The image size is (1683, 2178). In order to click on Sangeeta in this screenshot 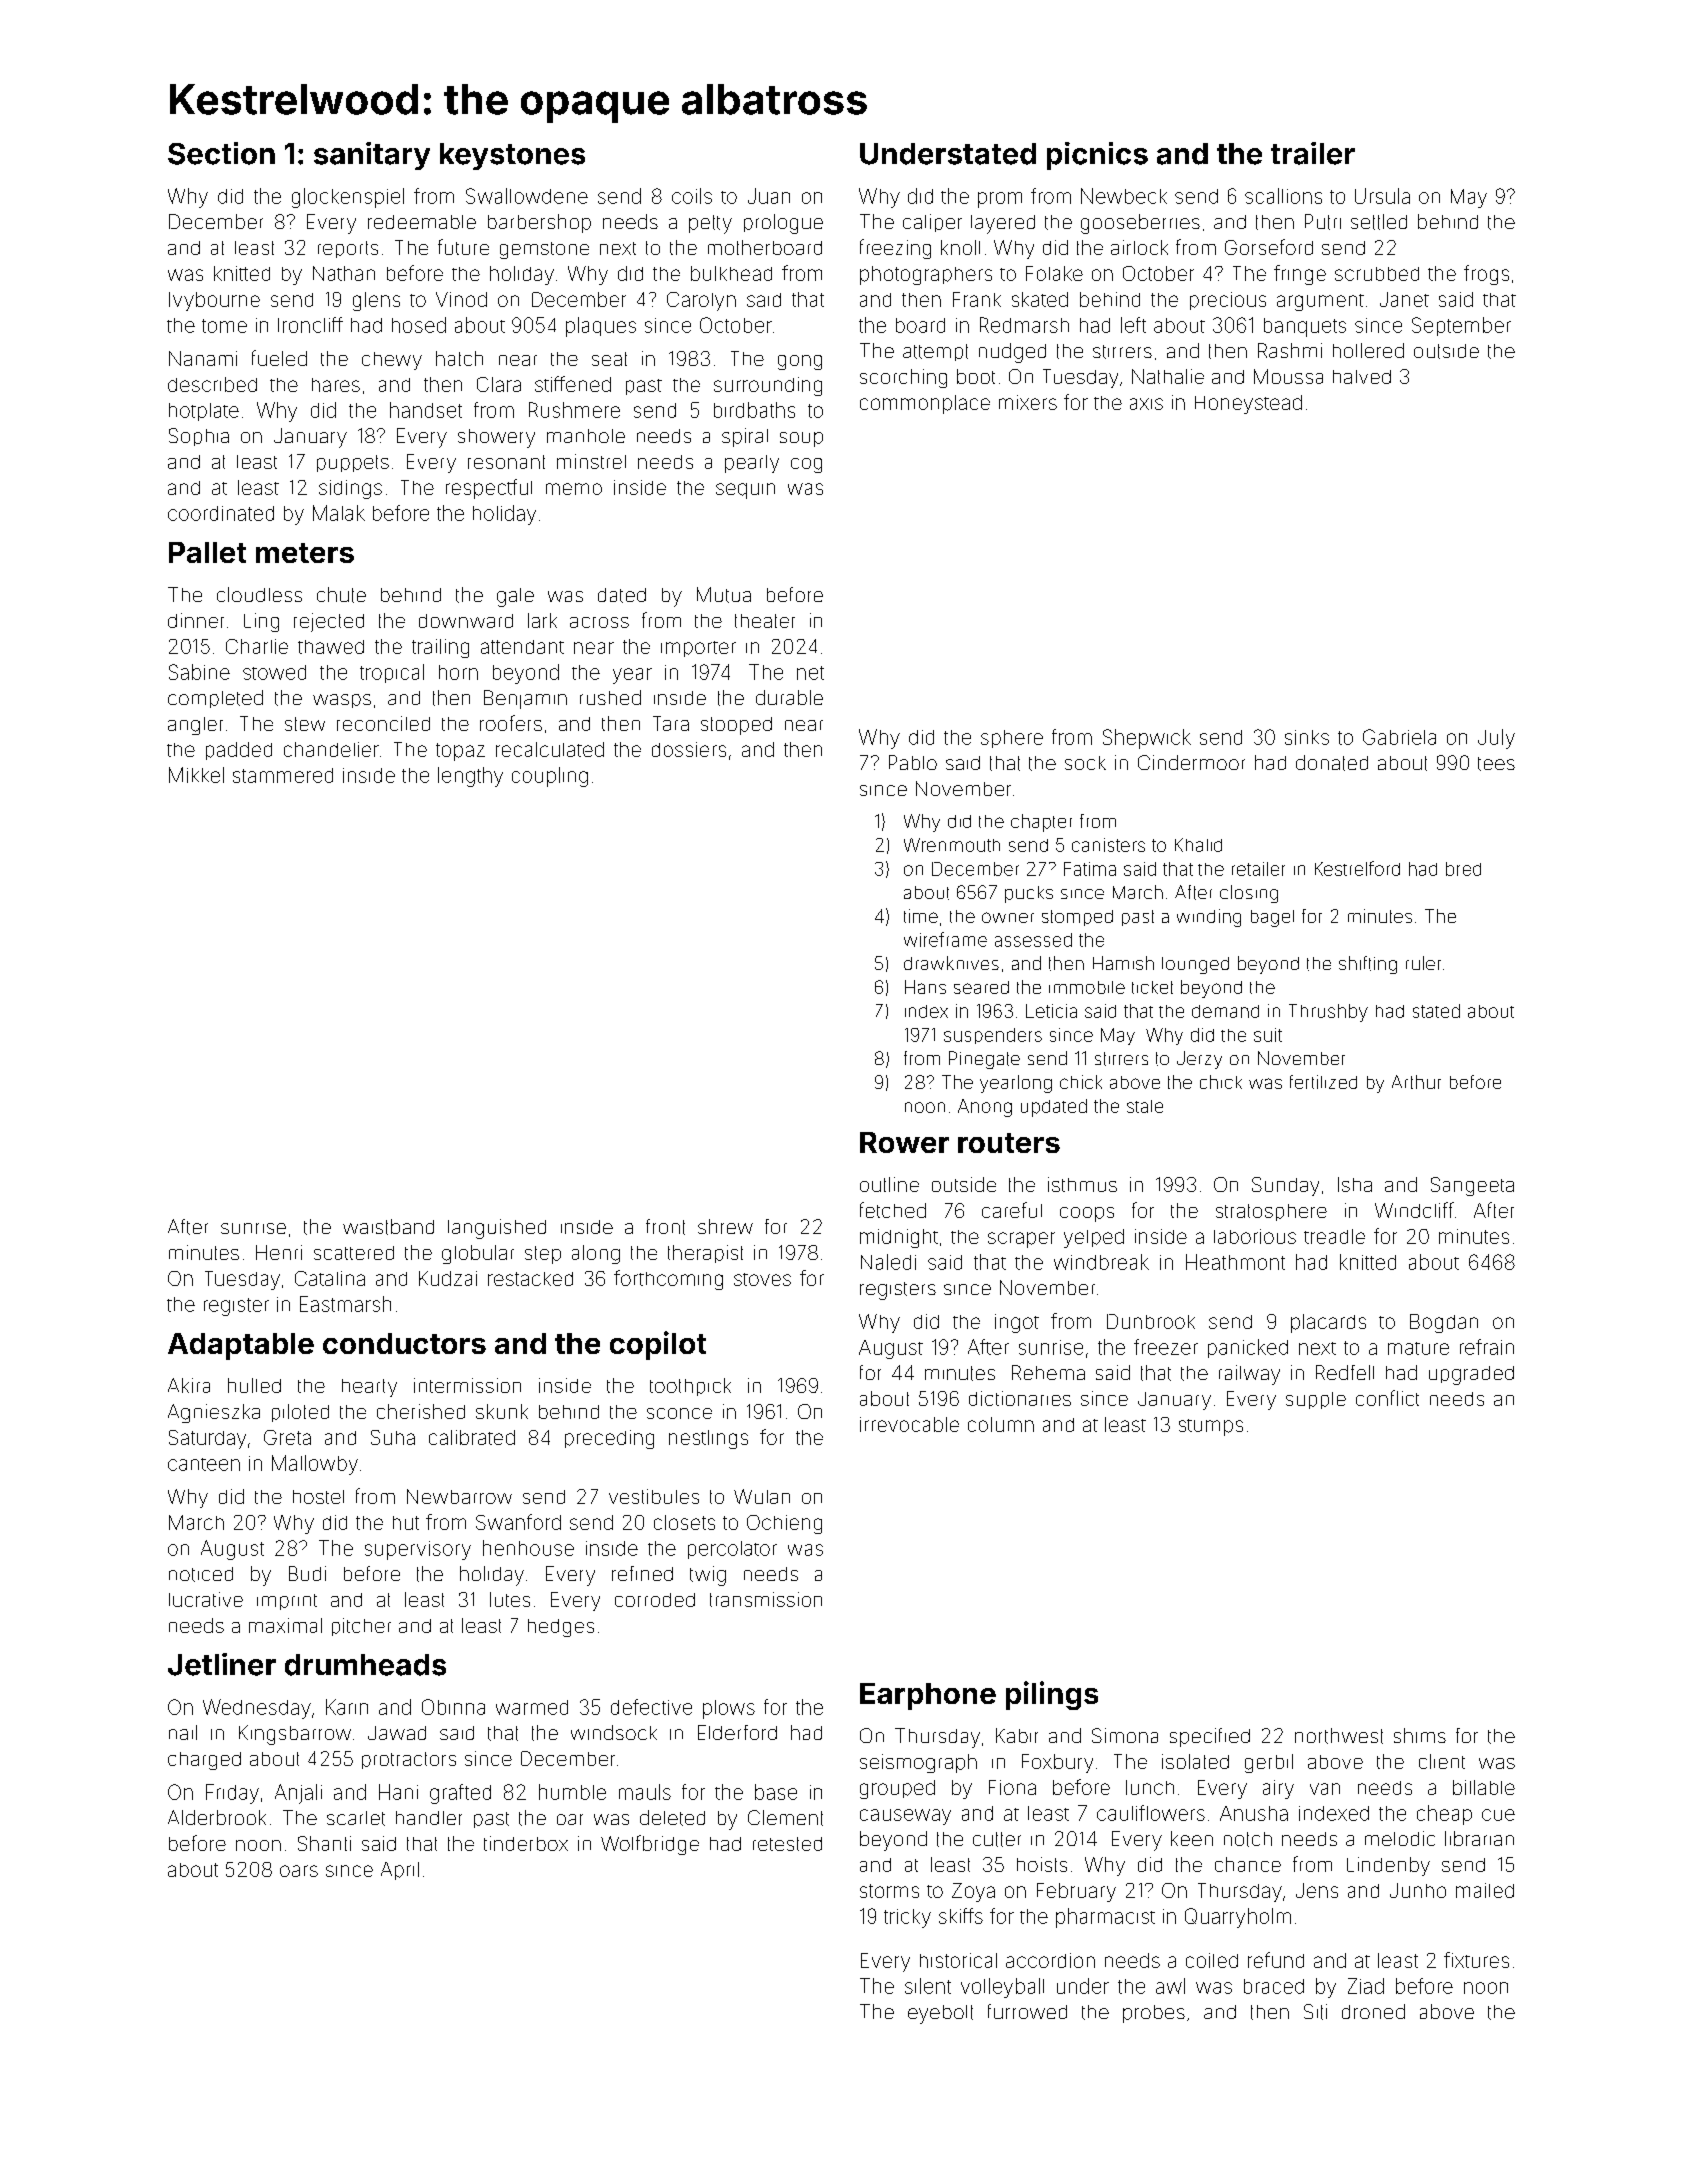, I will do `click(1472, 1186)`.
